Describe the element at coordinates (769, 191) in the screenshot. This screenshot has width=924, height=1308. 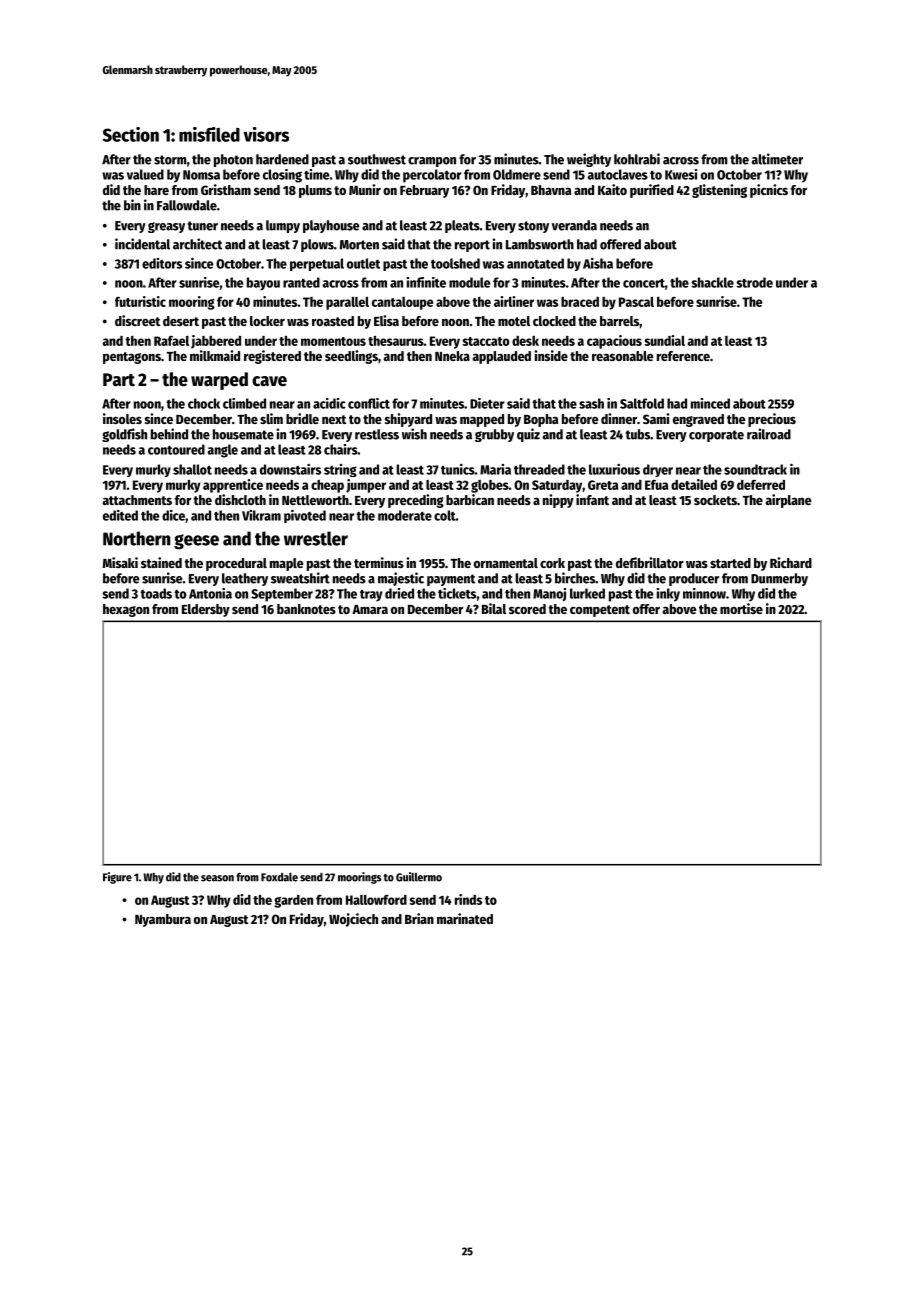
I see `picnics` at that location.
